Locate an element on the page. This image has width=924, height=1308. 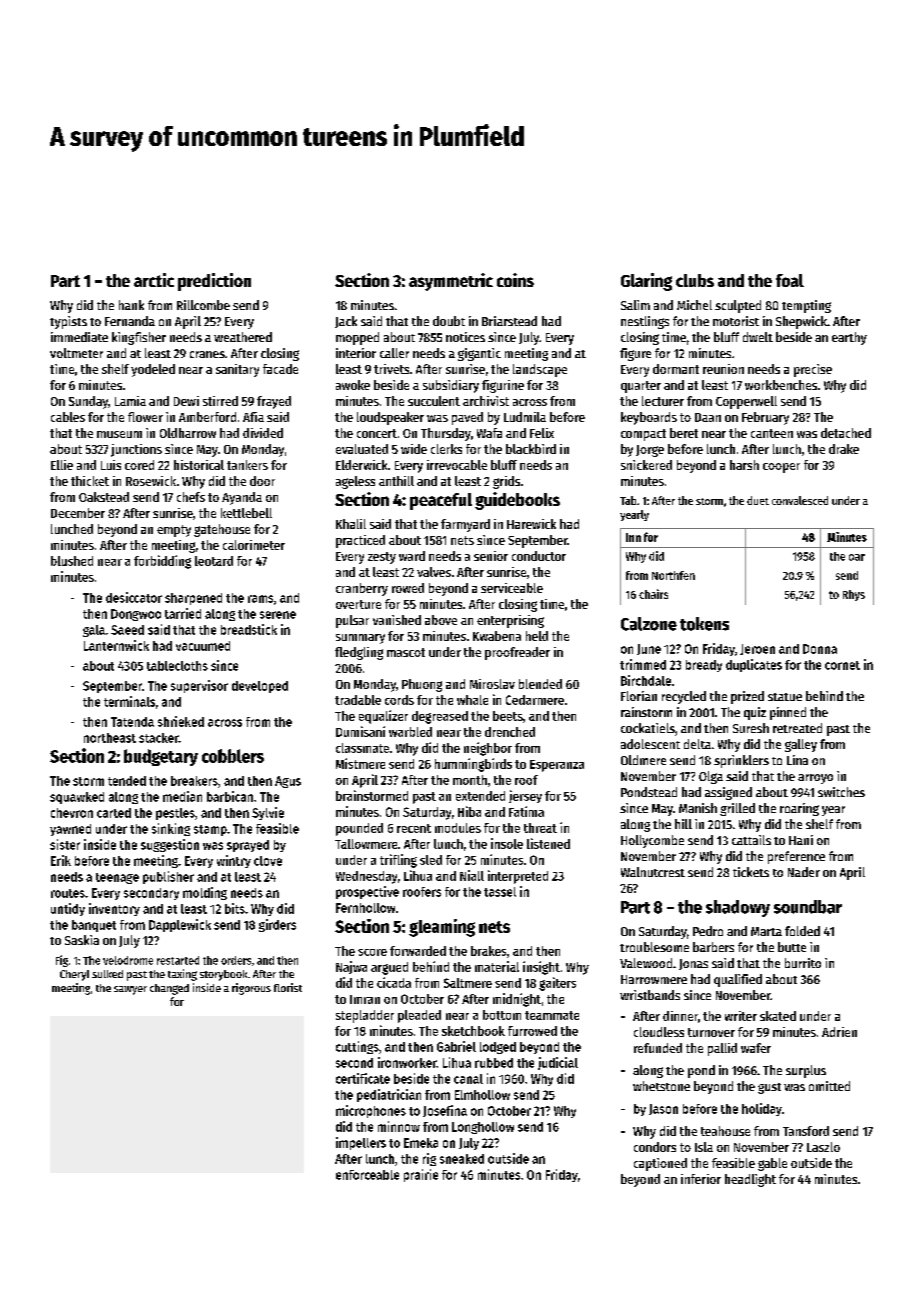
rigorous is located at coordinates (251, 989).
